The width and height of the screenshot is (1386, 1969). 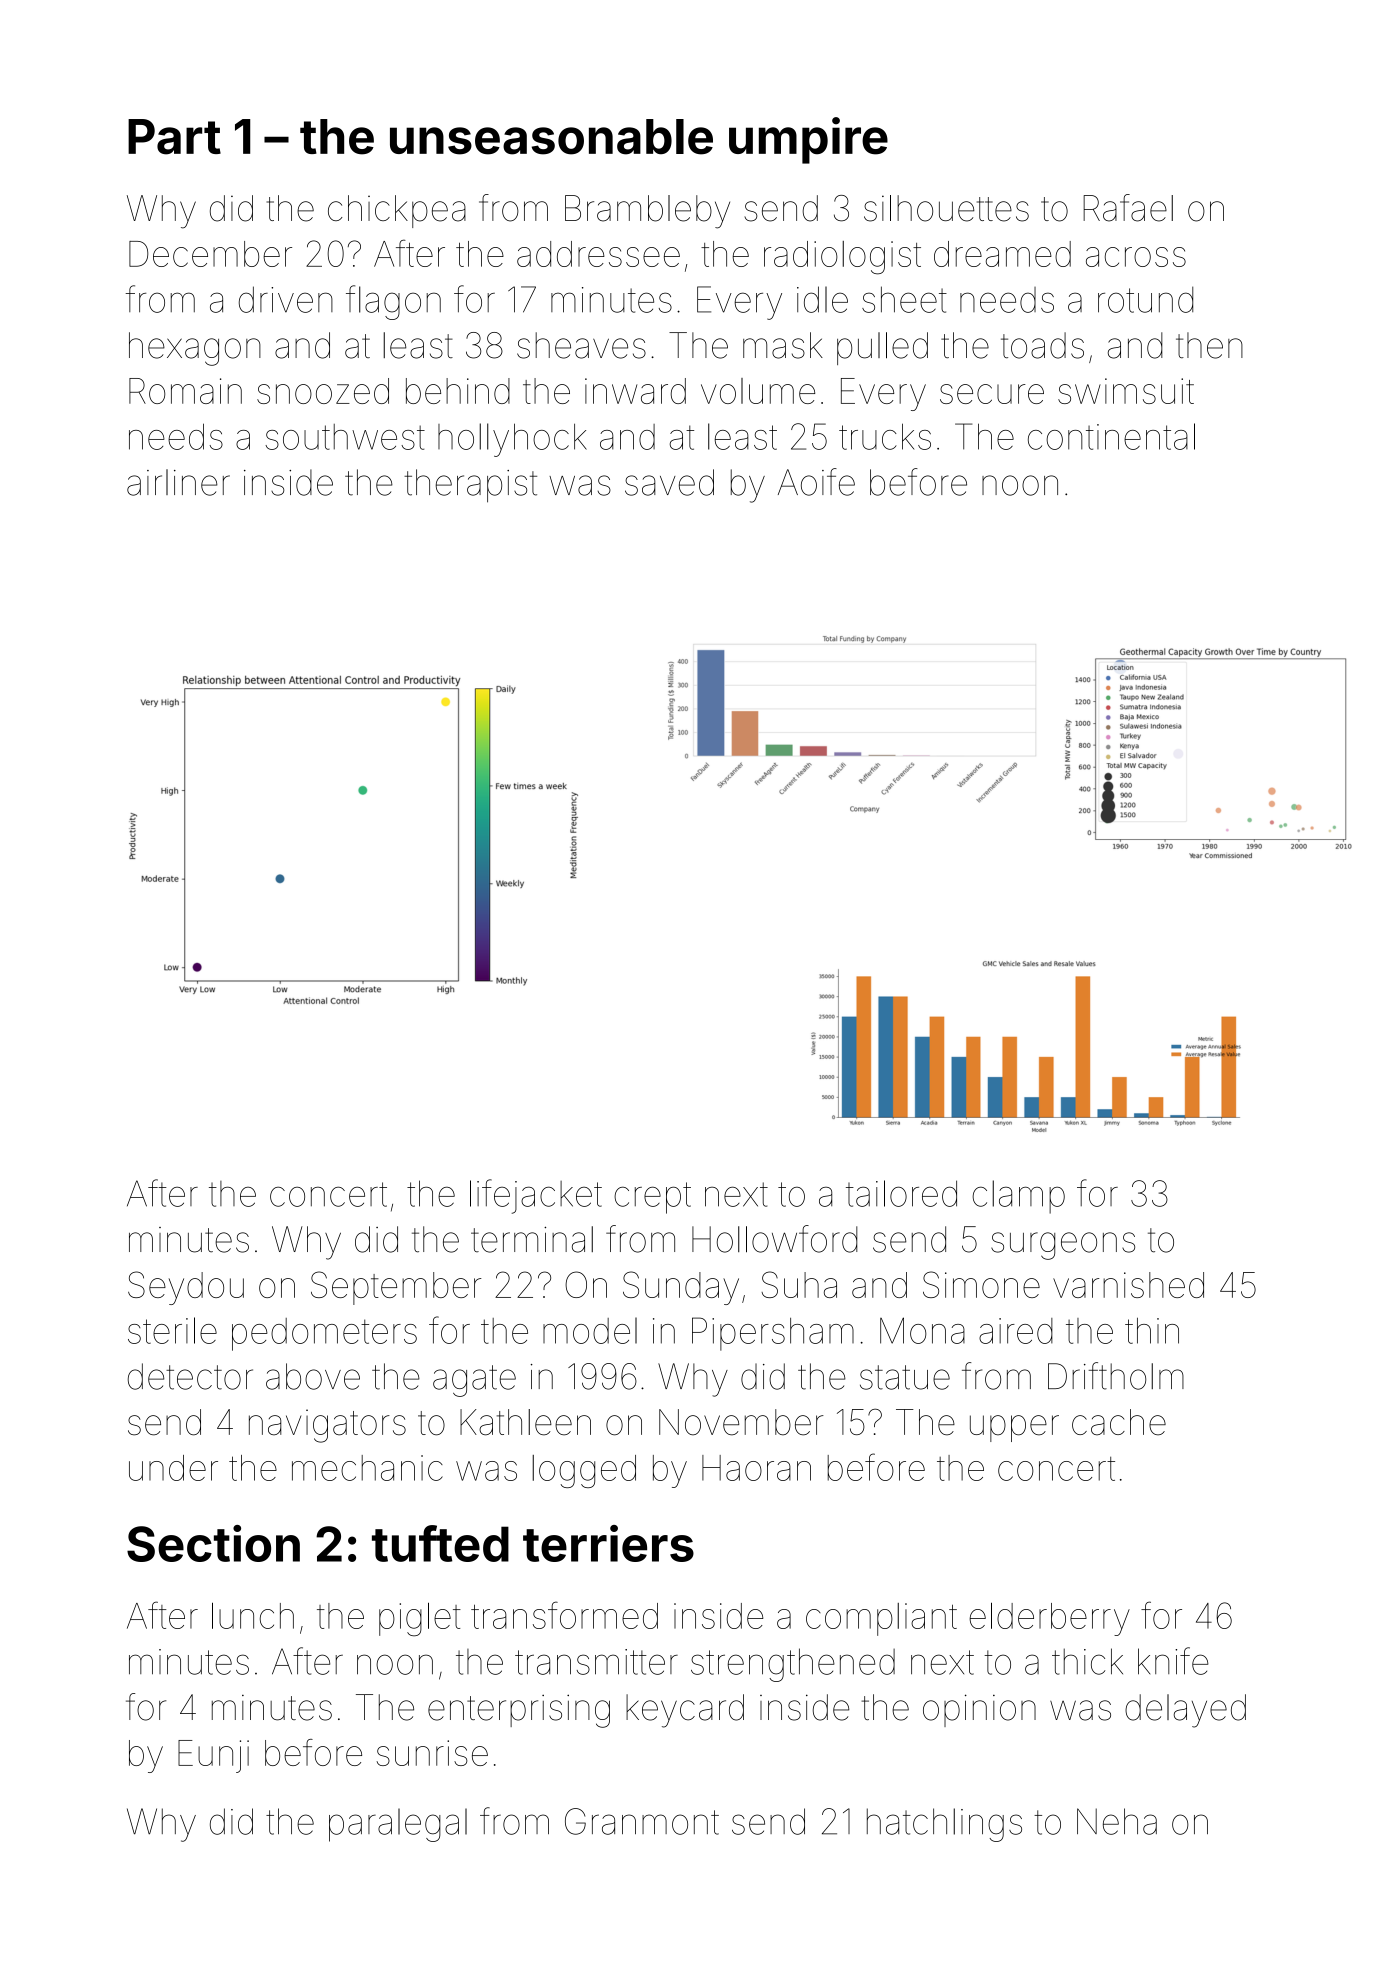 I want to click on paralegal, so click(x=398, y=1825).
